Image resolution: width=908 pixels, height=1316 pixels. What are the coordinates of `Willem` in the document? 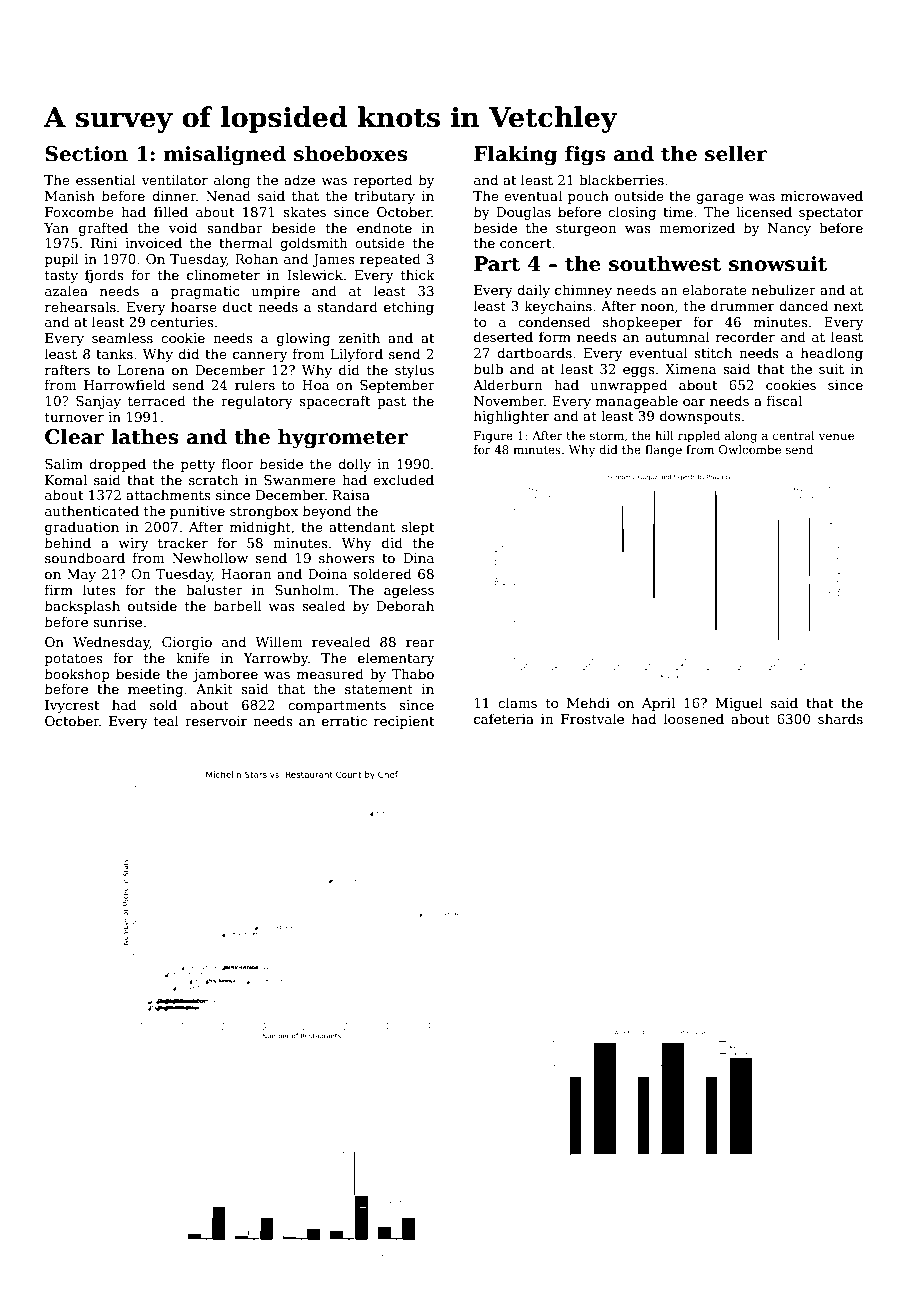 It's located at (279, 641).
